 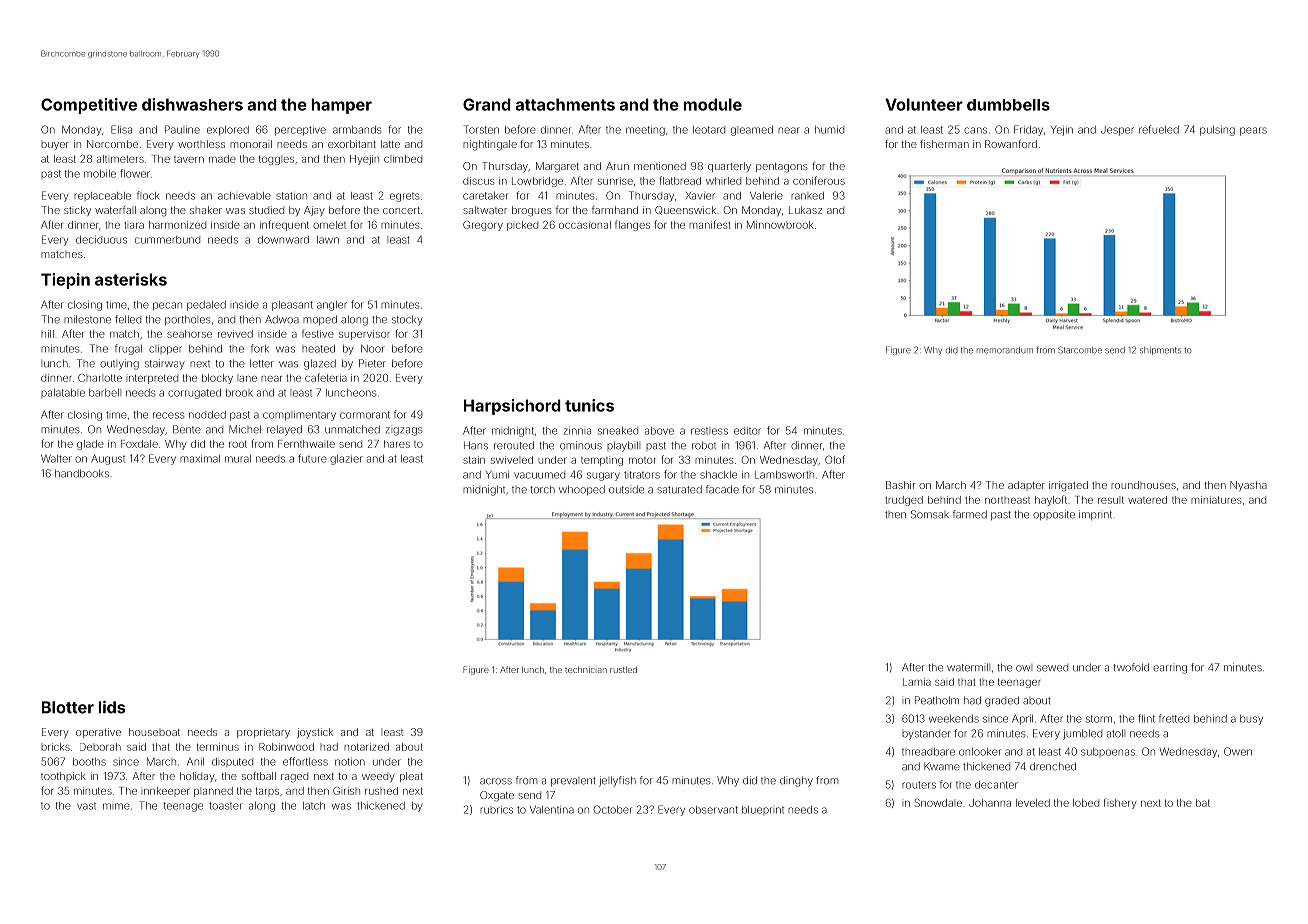 What do you see at coordinates (522, 226) in the screenshot?
I see `picked` at bounding box center [522, 226].
